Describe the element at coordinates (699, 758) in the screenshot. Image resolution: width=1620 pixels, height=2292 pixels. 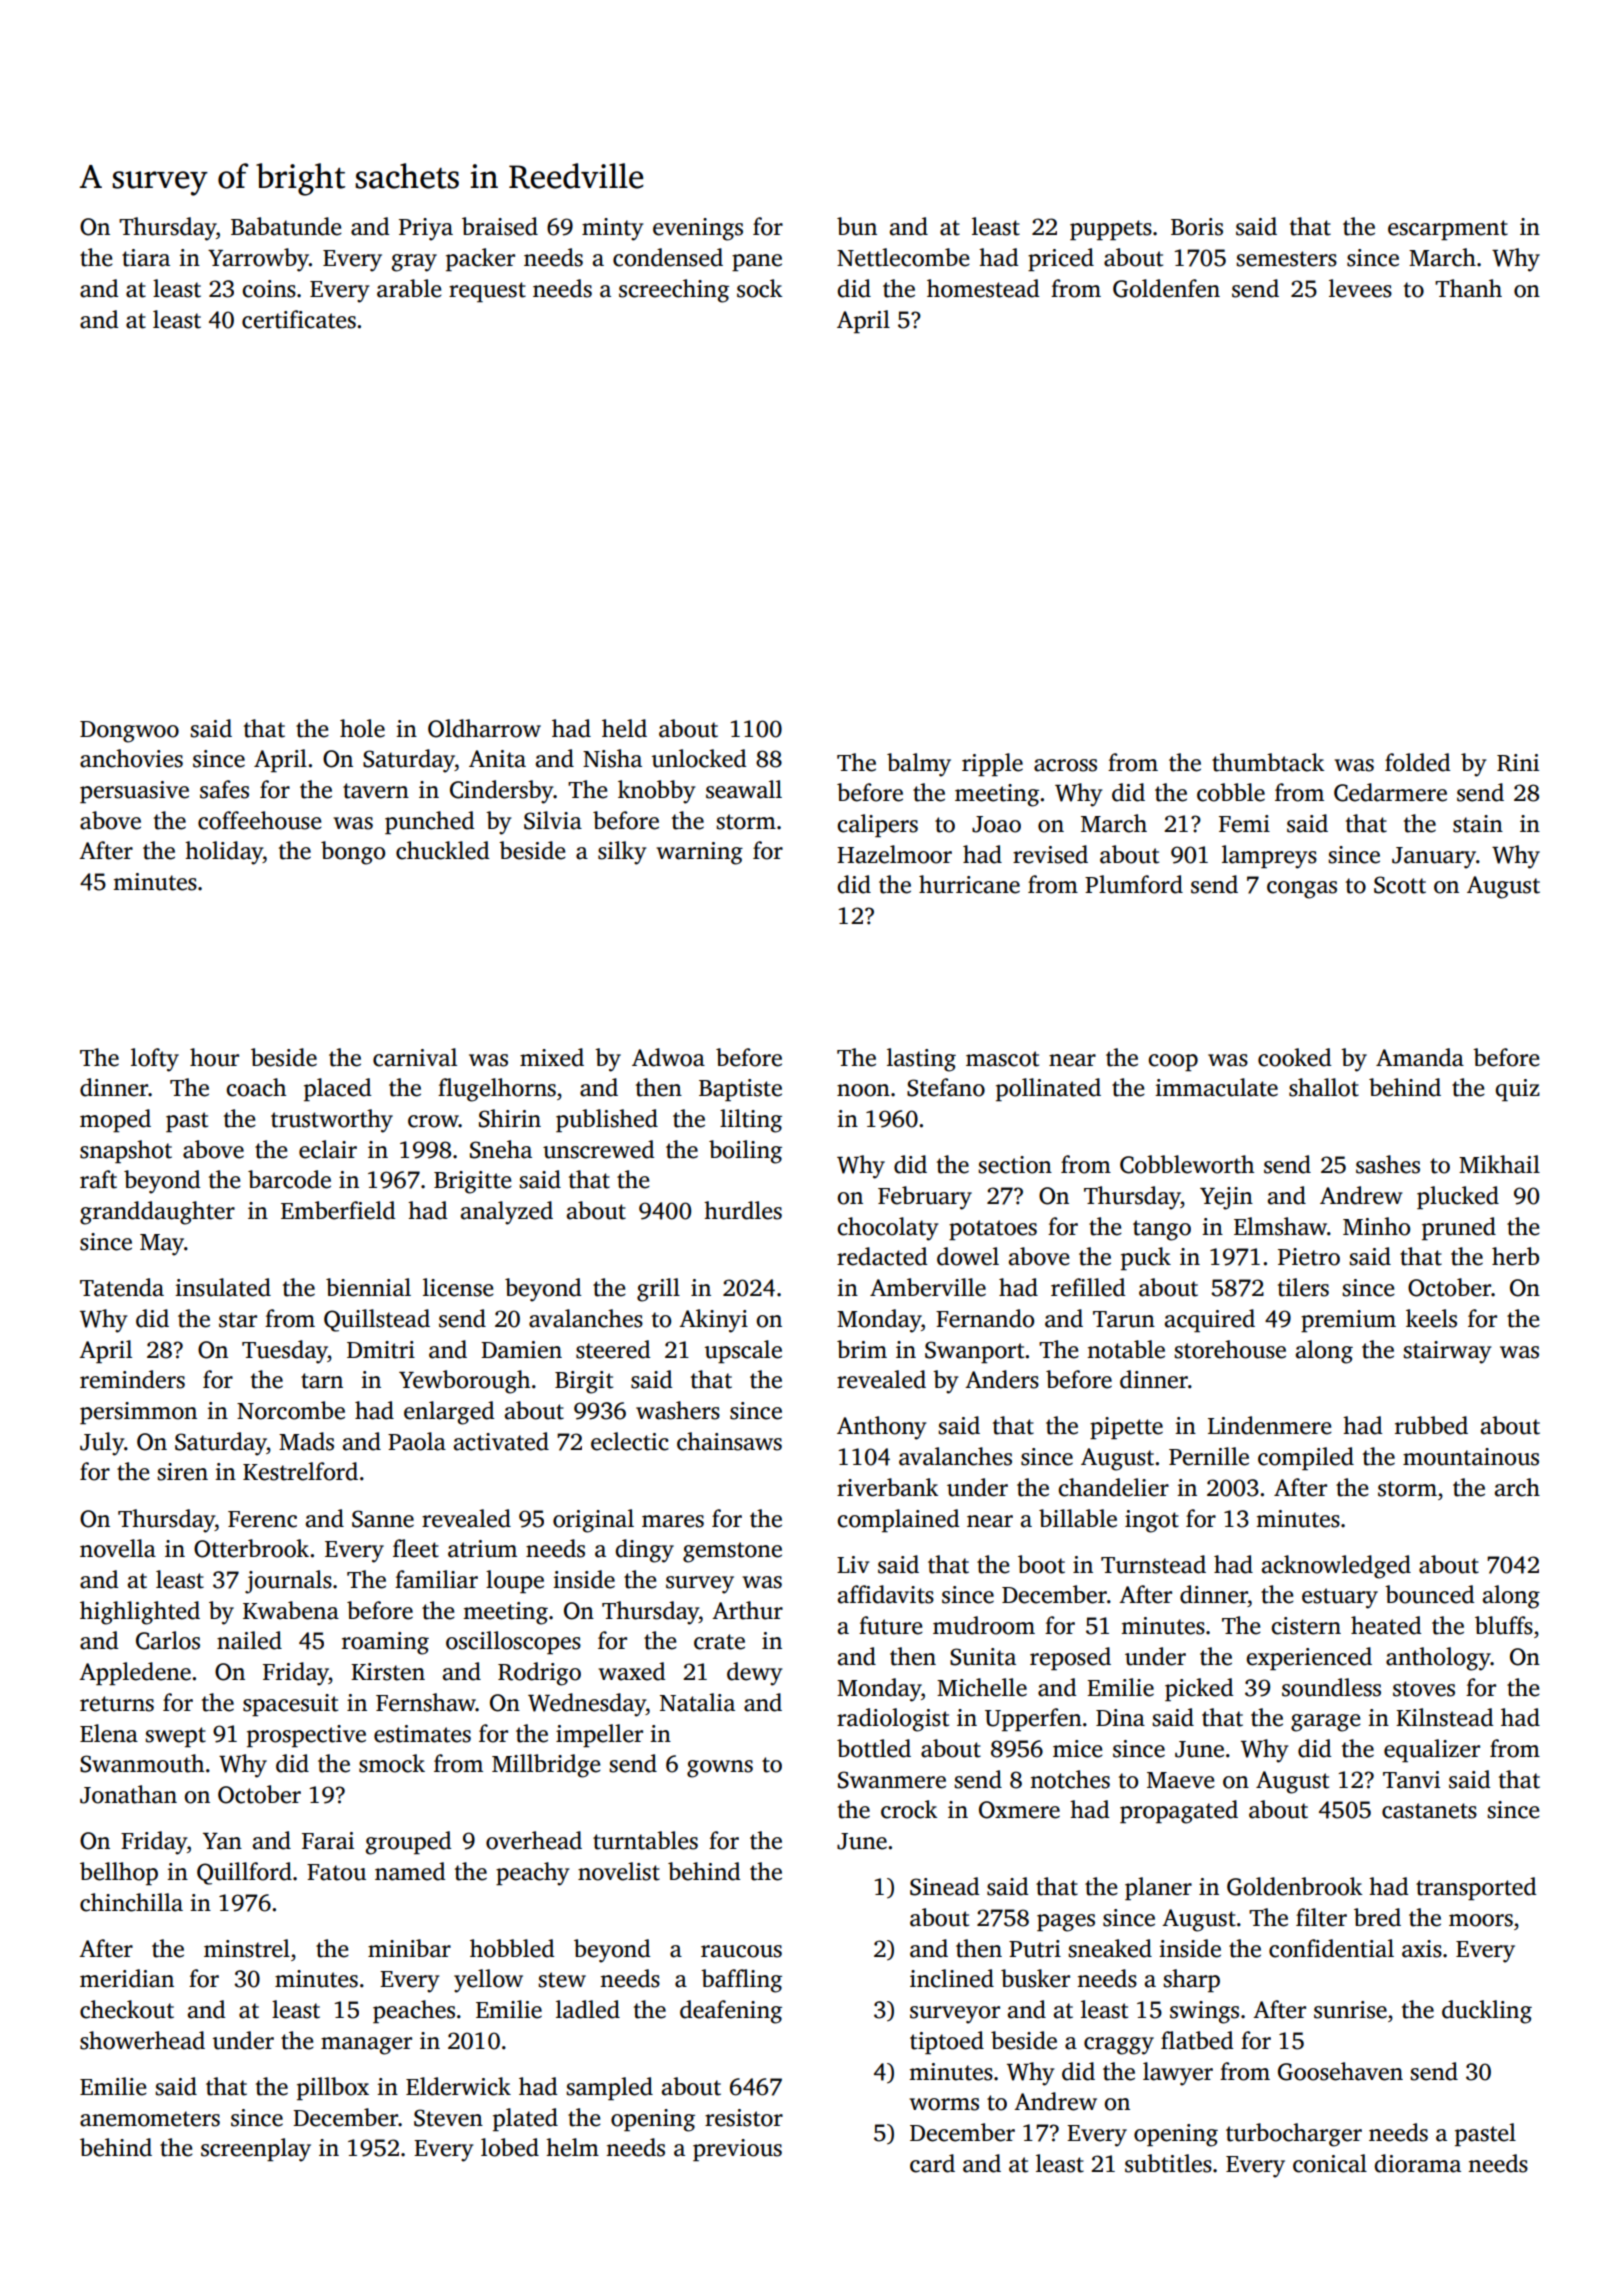
I see `unlocked` at that location.
